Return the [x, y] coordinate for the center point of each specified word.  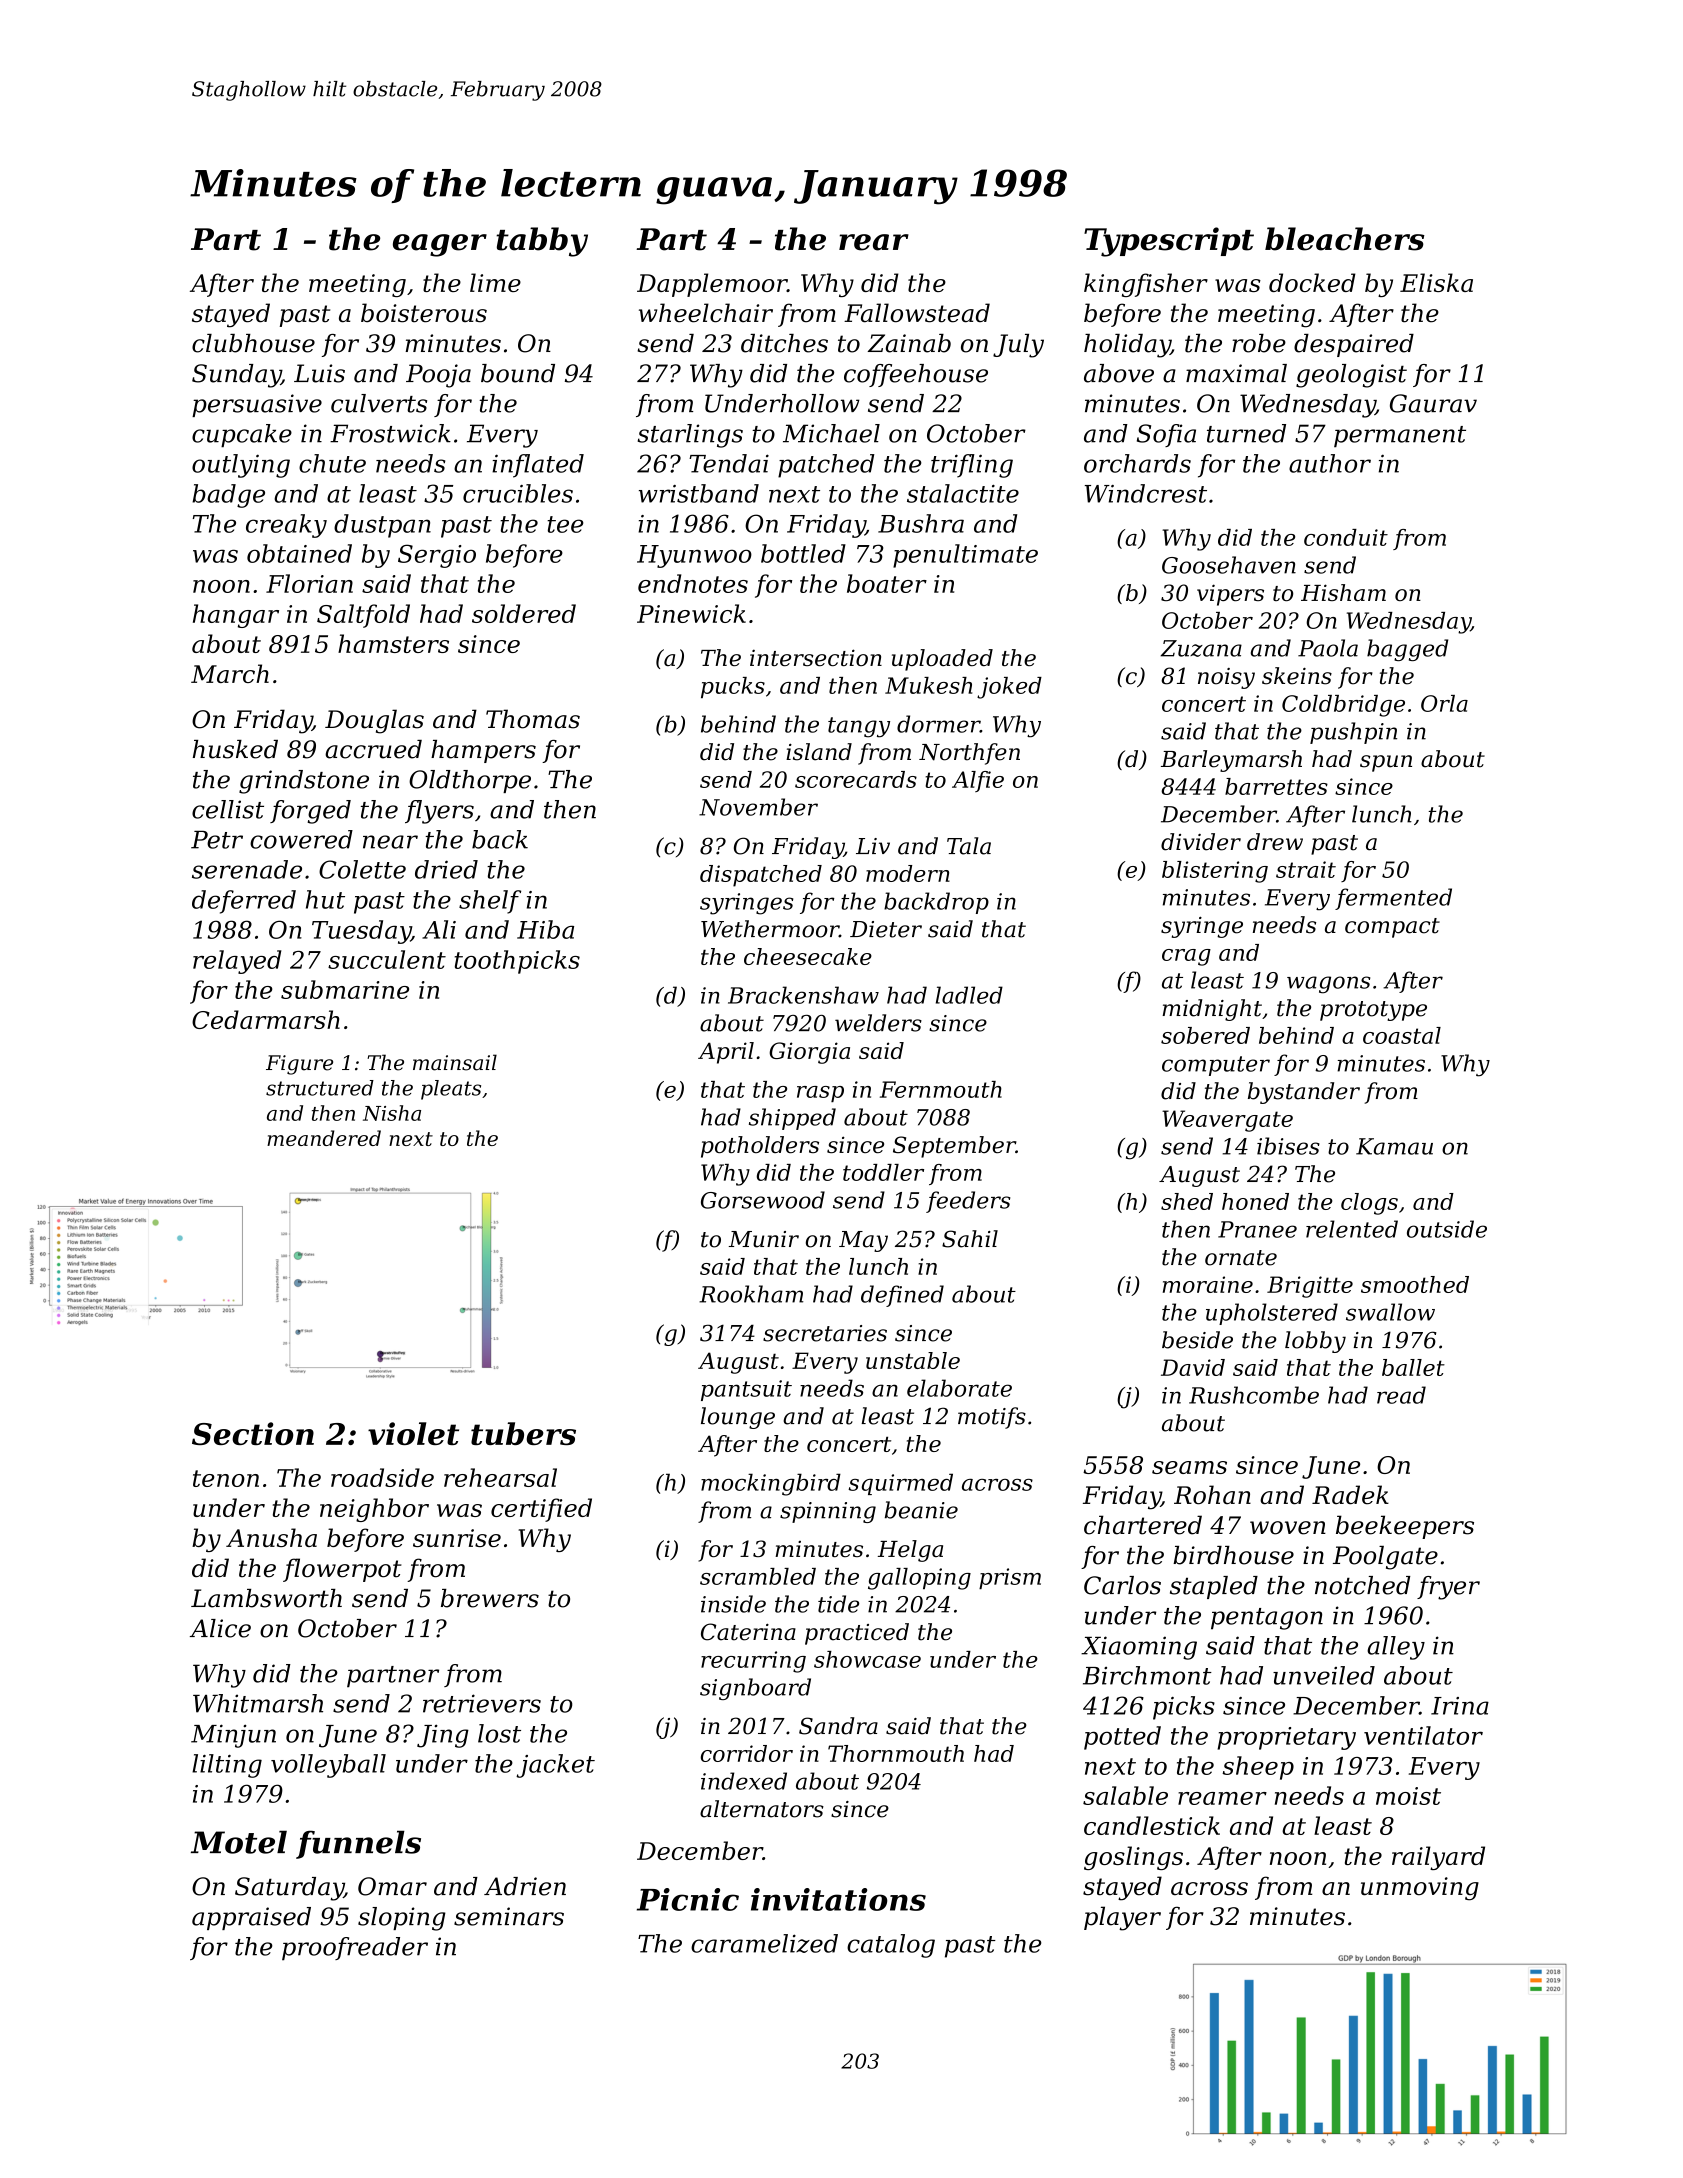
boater [887, 583]
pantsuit [746, 1390]
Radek [1350, 1495]
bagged [1407, 650]
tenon [226, 1478]
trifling [972, 466]
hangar [236, 616]
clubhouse [253, 343]
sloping [402, 1919]
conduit [1346, 537]
